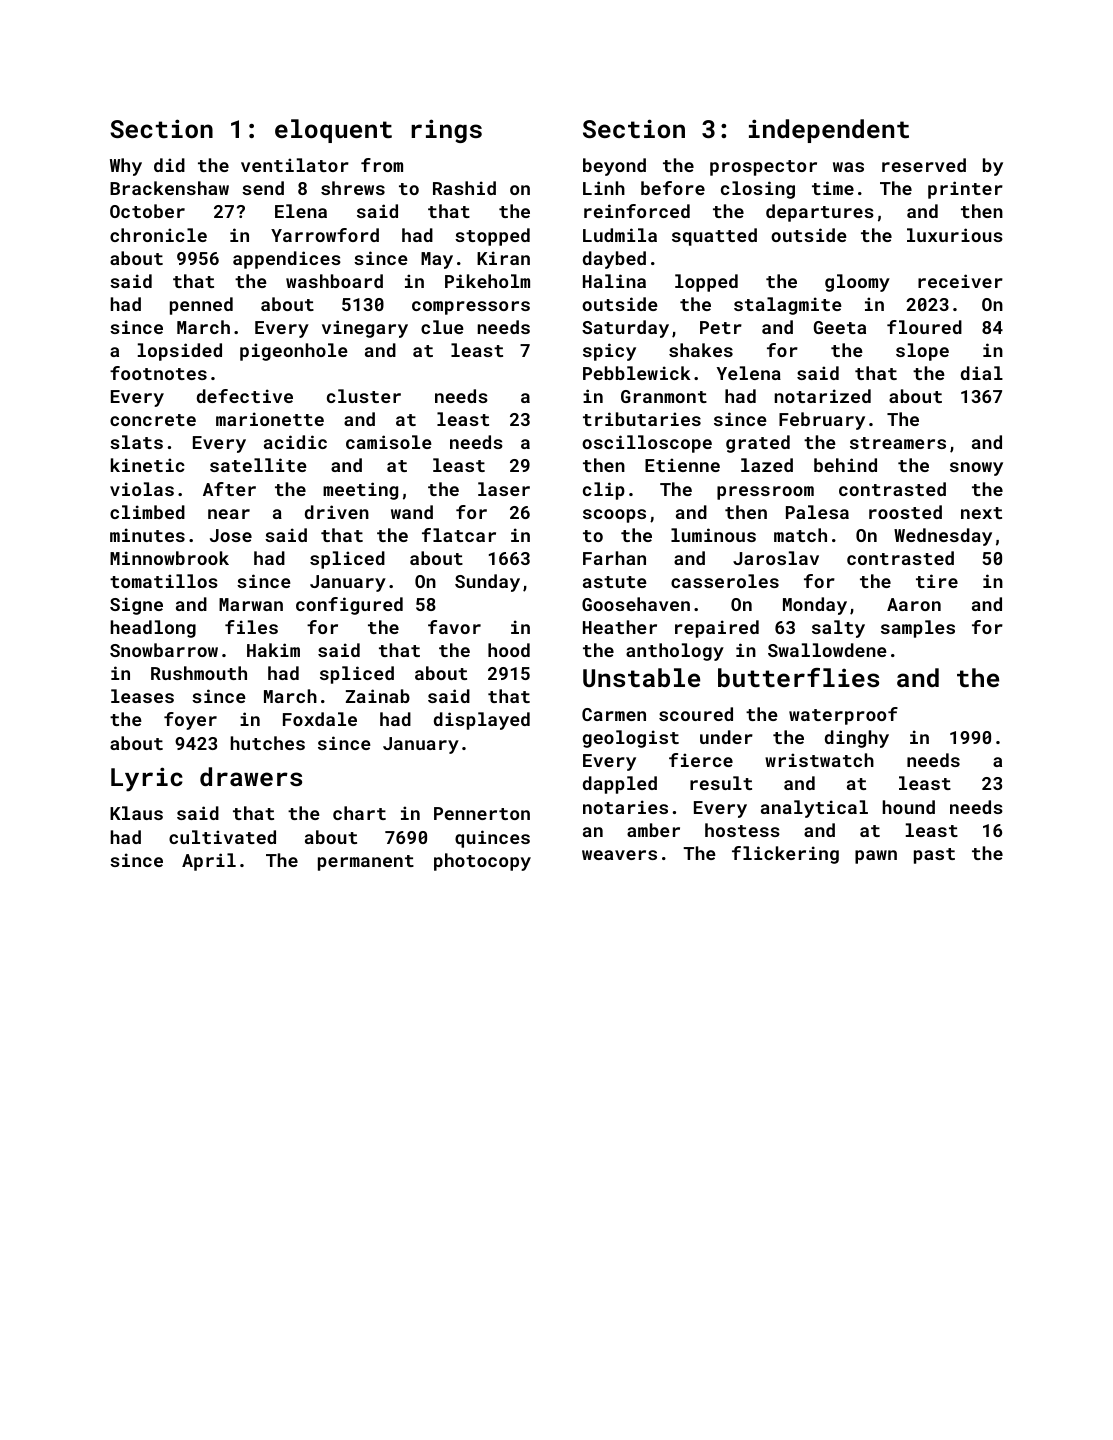  Describe the element at coordinates (446, 131) in the screenshot. I see `rings` at that location.
